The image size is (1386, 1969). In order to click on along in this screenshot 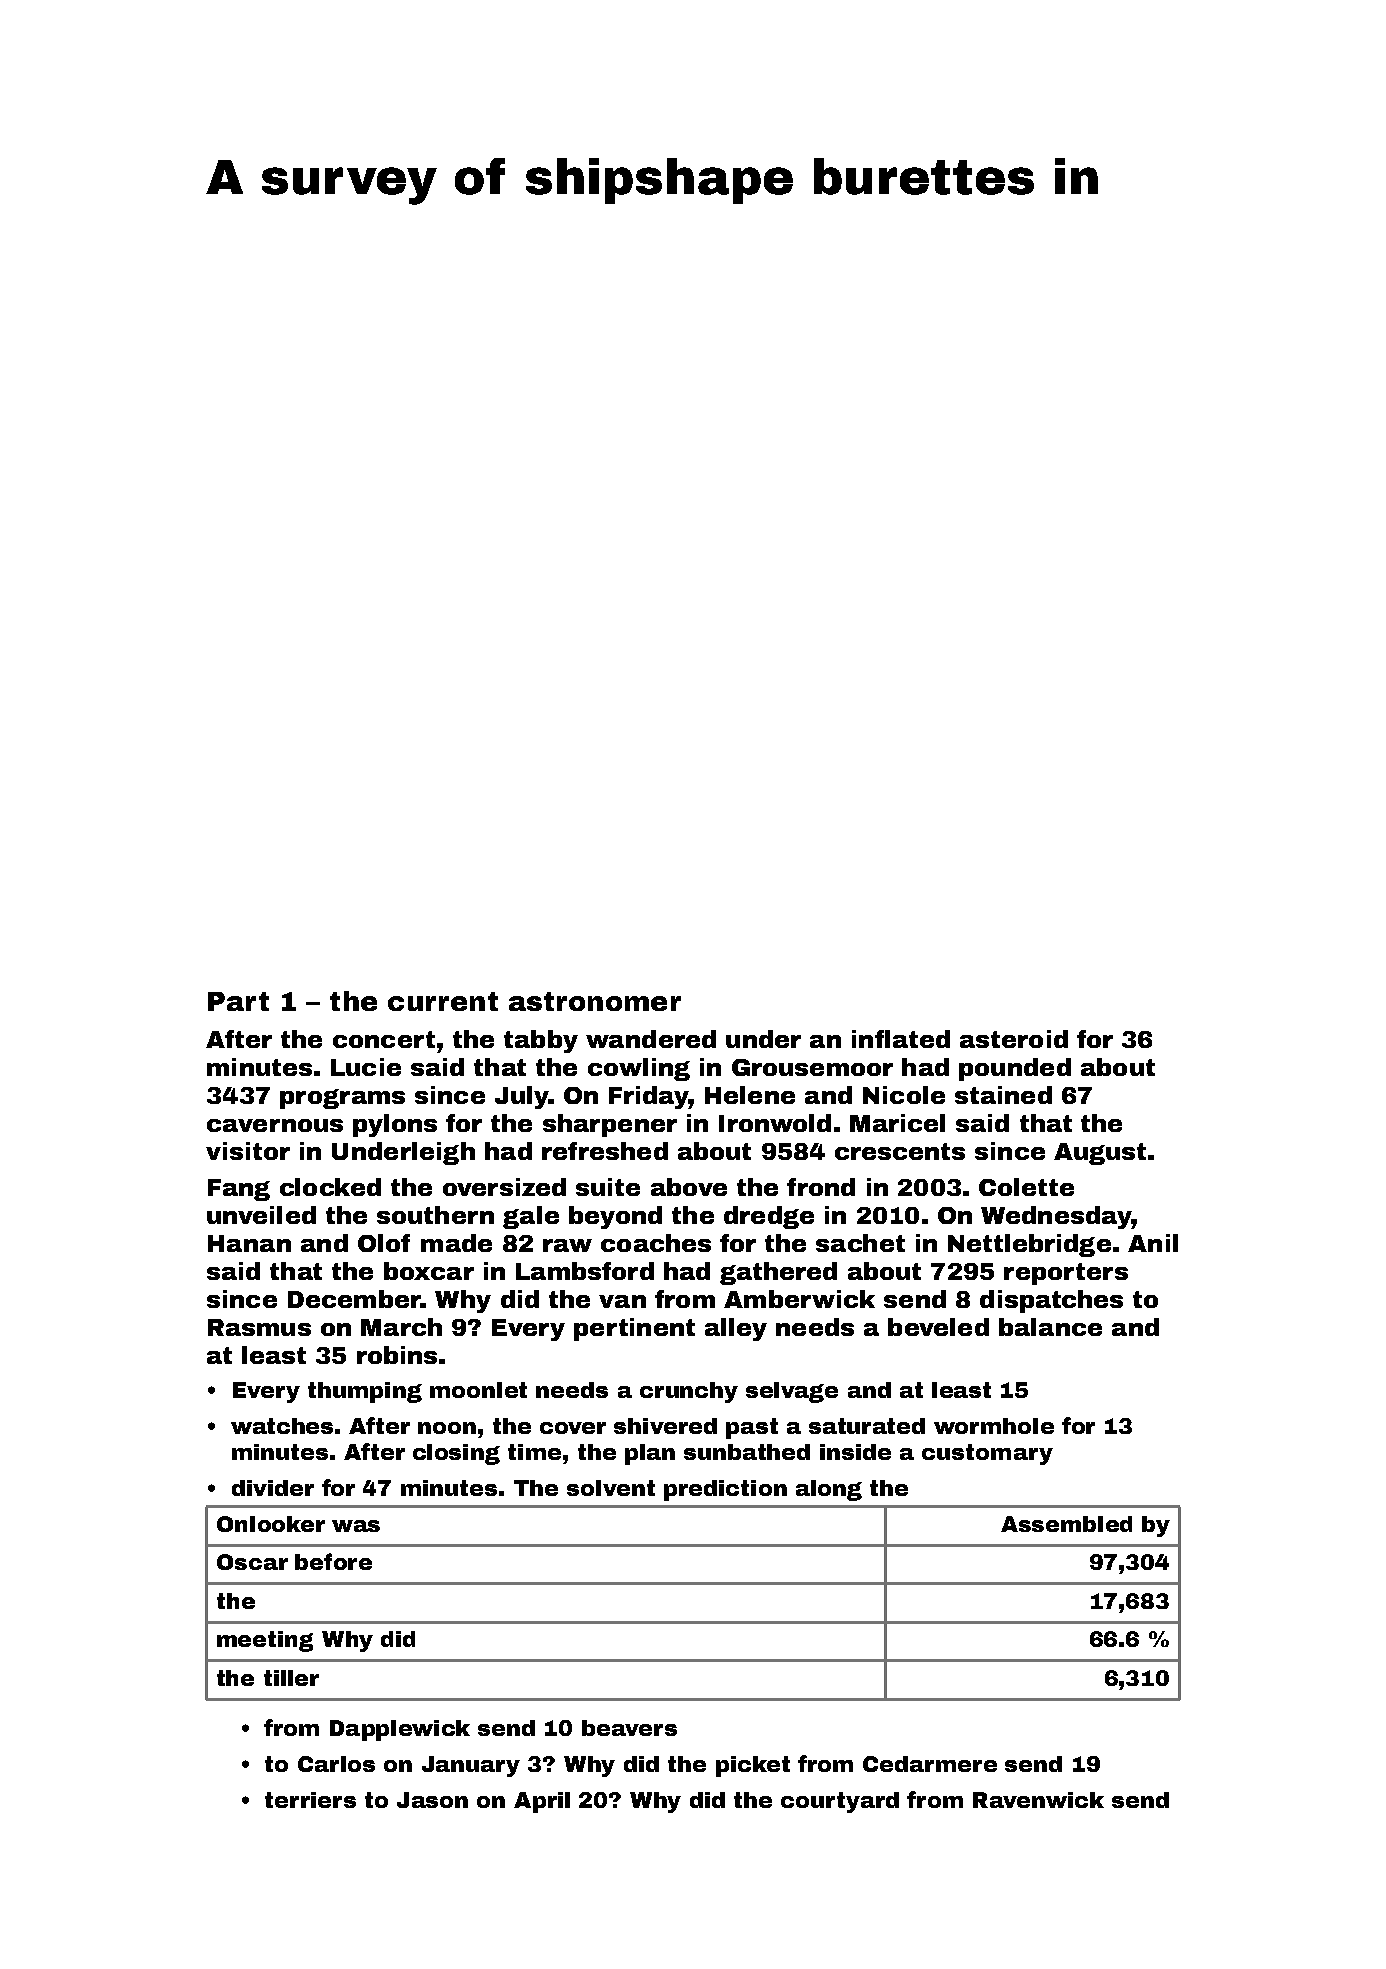, I will do `click(829, 1490)`.
